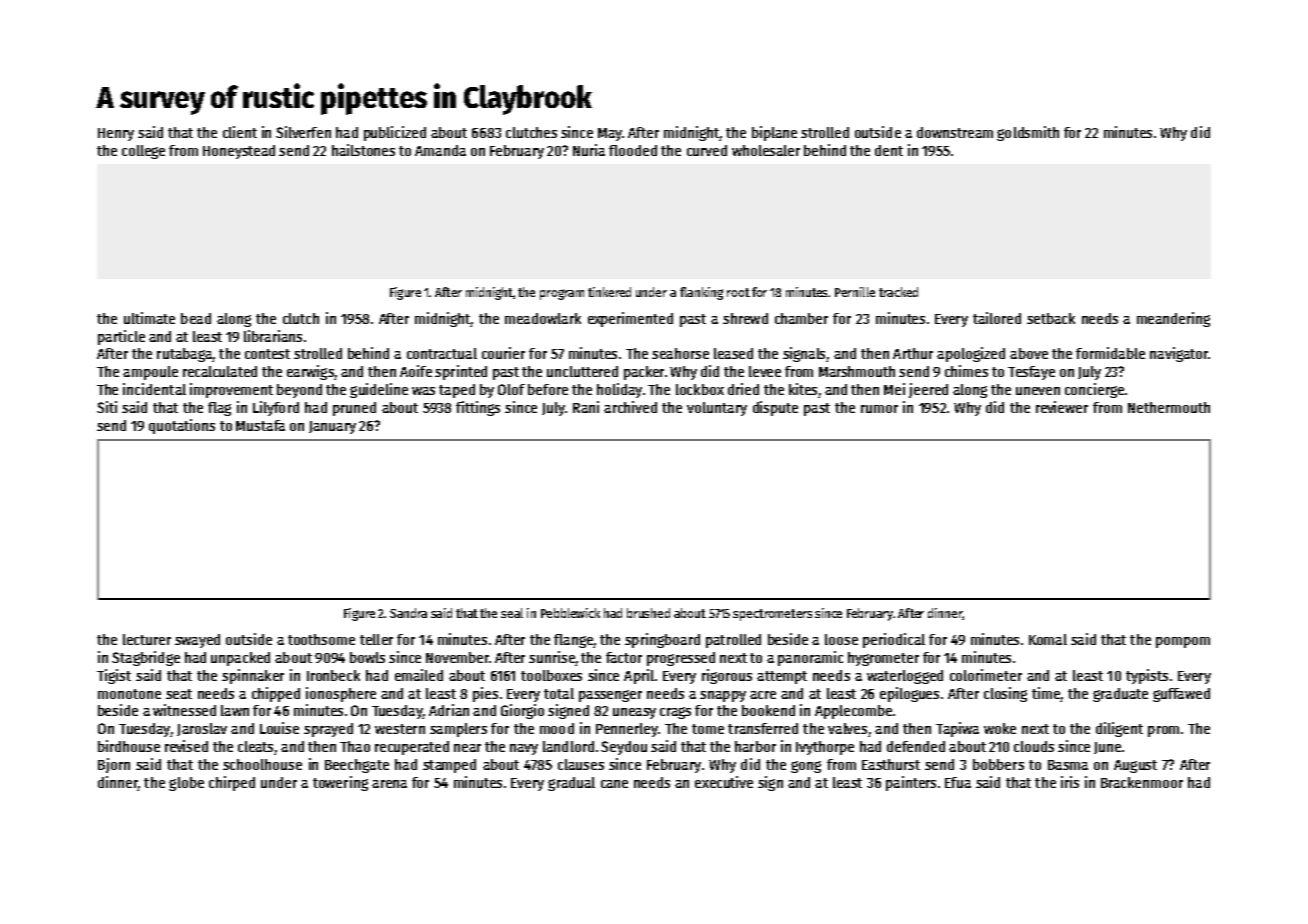 This page has height=924, width=1308. I want to click on lecturer, so click(147, 639).
